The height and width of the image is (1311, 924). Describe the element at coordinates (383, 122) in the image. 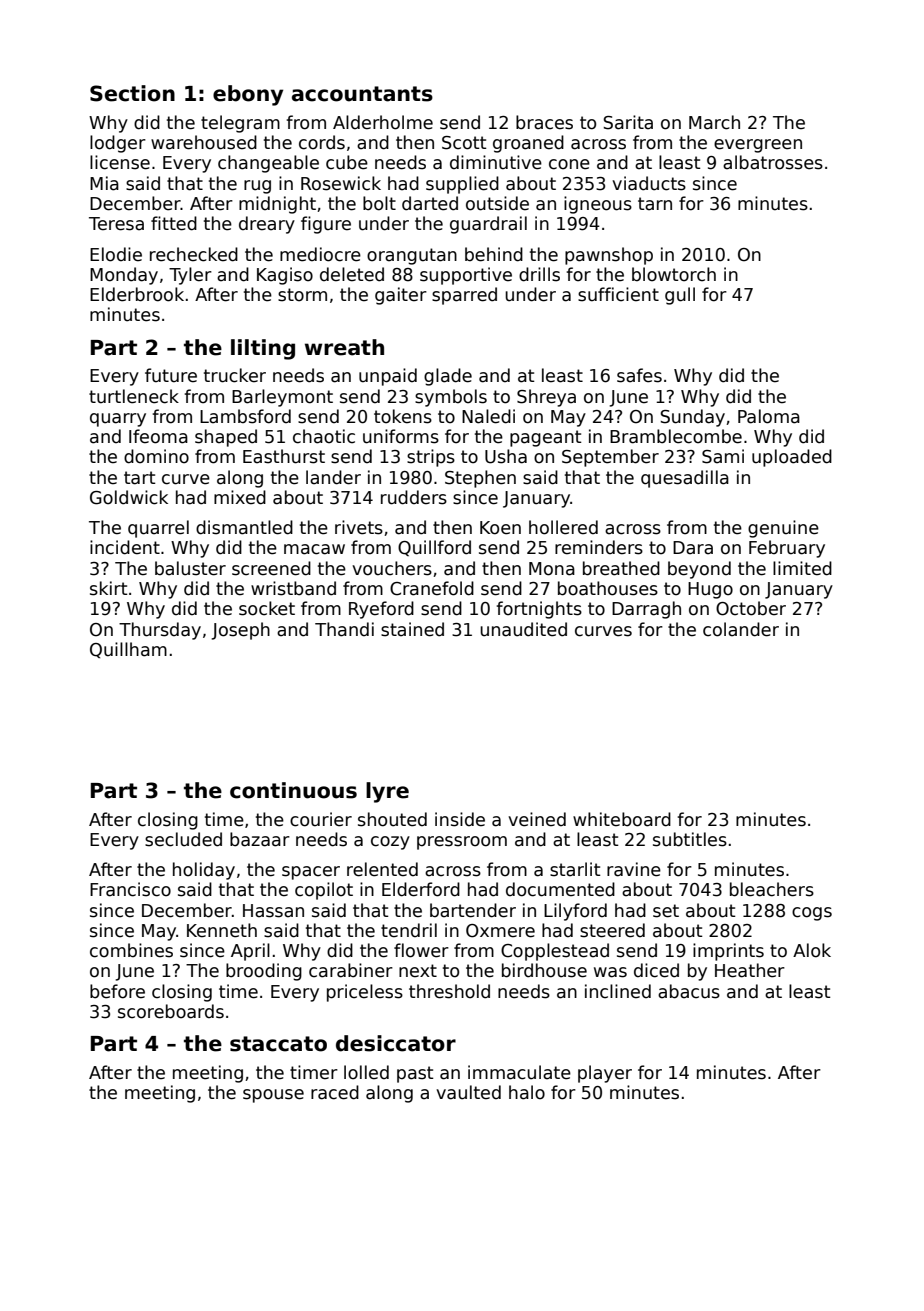

I see `Alderholme` at that location.
